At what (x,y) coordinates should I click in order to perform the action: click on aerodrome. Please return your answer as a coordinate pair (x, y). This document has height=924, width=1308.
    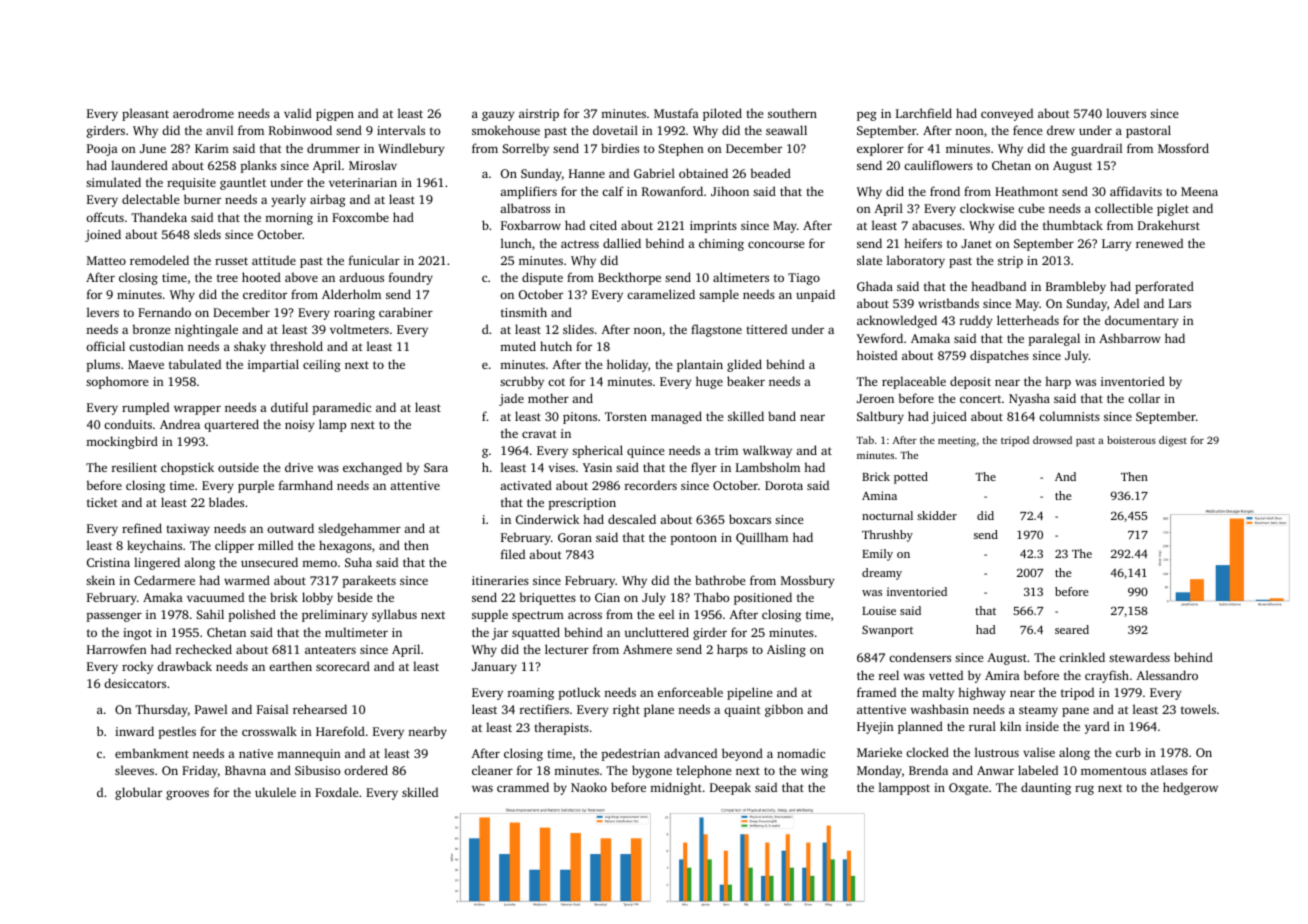
    Looking at the image, I should click on (203, 113).
